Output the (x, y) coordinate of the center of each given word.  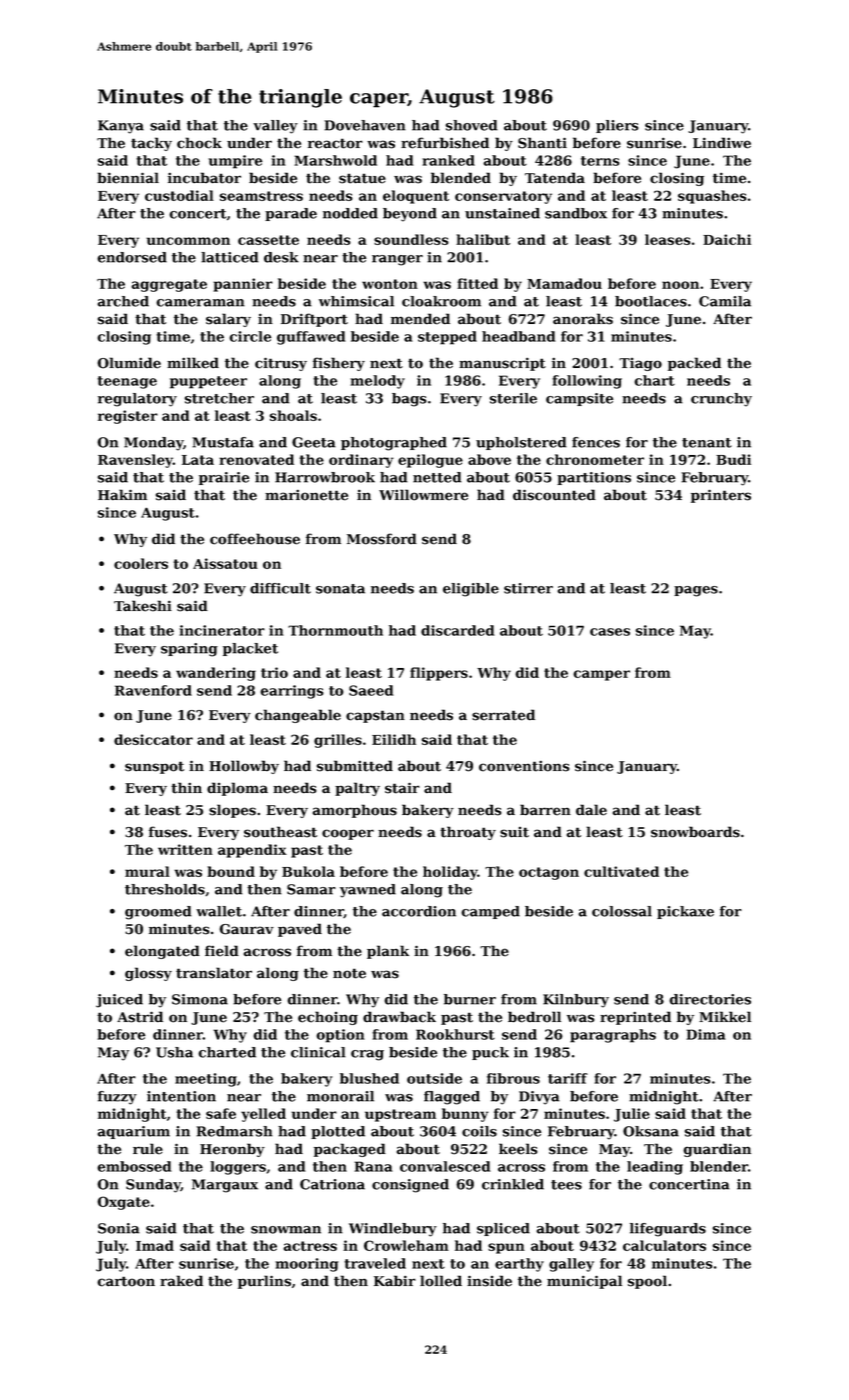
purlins (264, 1282)
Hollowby (244, 767)
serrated (503, 715)
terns (600, 161)
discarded (458, 630)
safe (221, 1113)
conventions (524, 766)
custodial (179, 195)
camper (601, 675)
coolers (141, 563)
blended (461, 178)
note (349, 973)
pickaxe (685, 912)
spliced (503, 1229)
